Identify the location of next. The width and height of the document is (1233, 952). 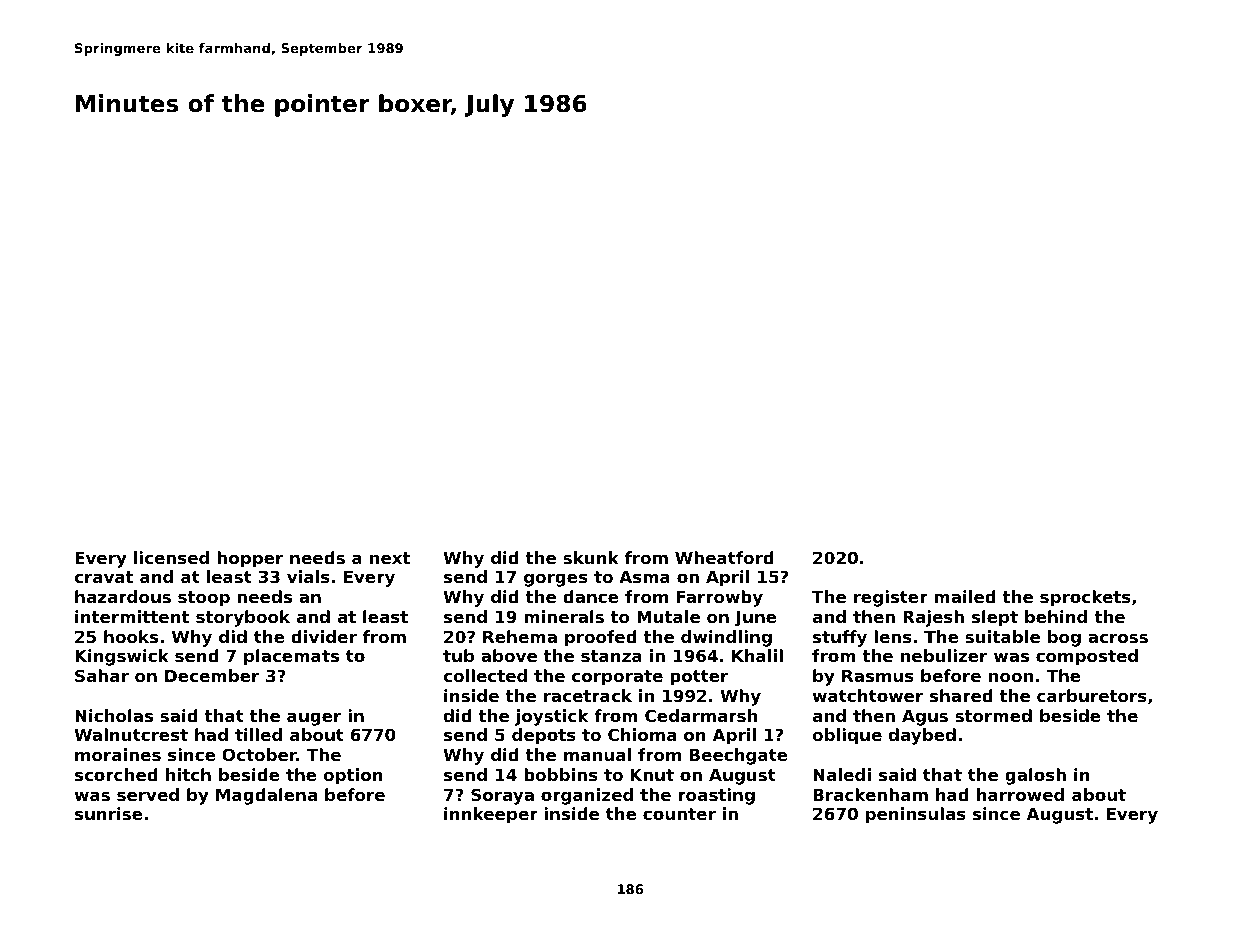
(390, 558).
